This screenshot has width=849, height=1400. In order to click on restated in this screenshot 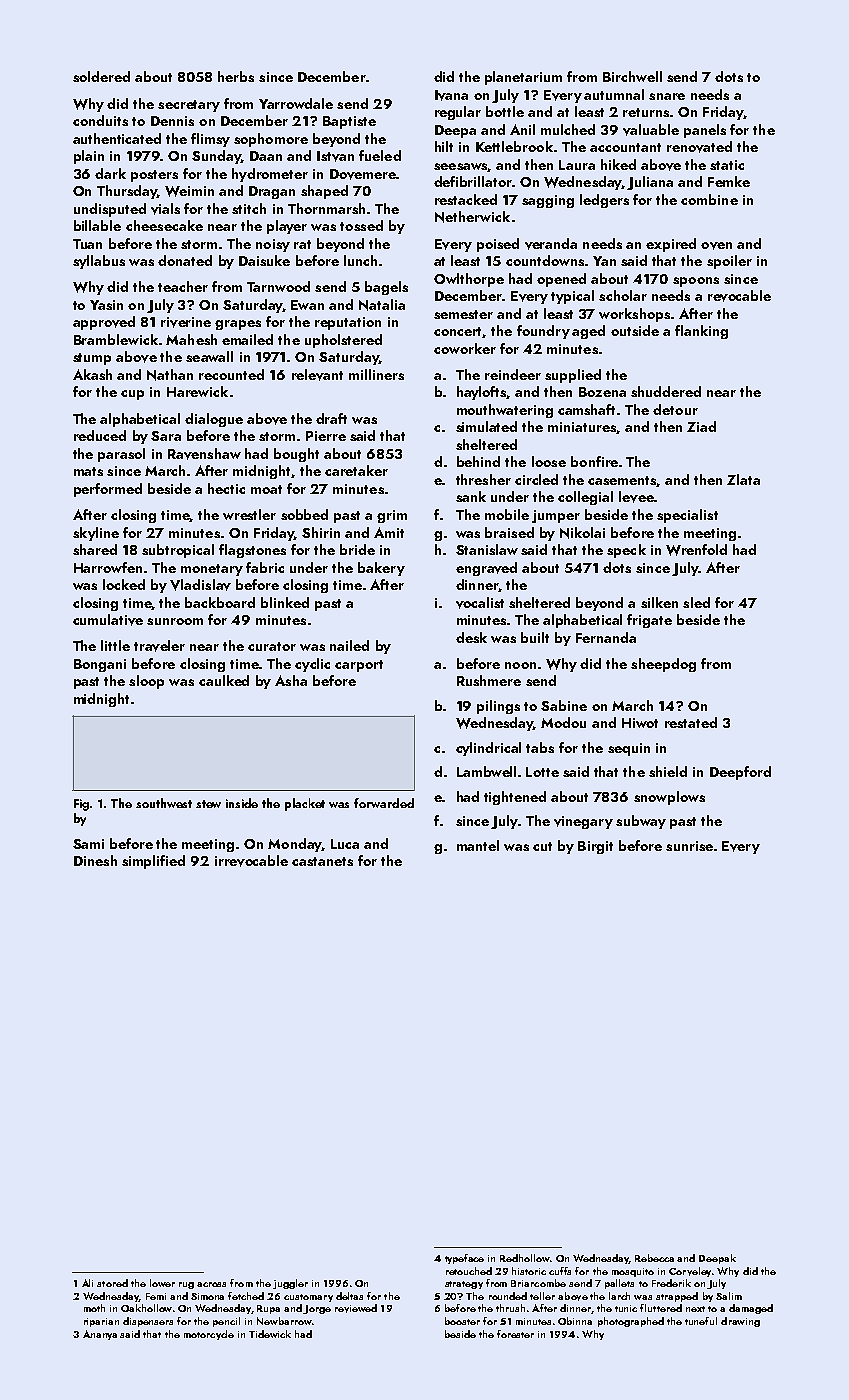, I will do `click(691, 722)`.
